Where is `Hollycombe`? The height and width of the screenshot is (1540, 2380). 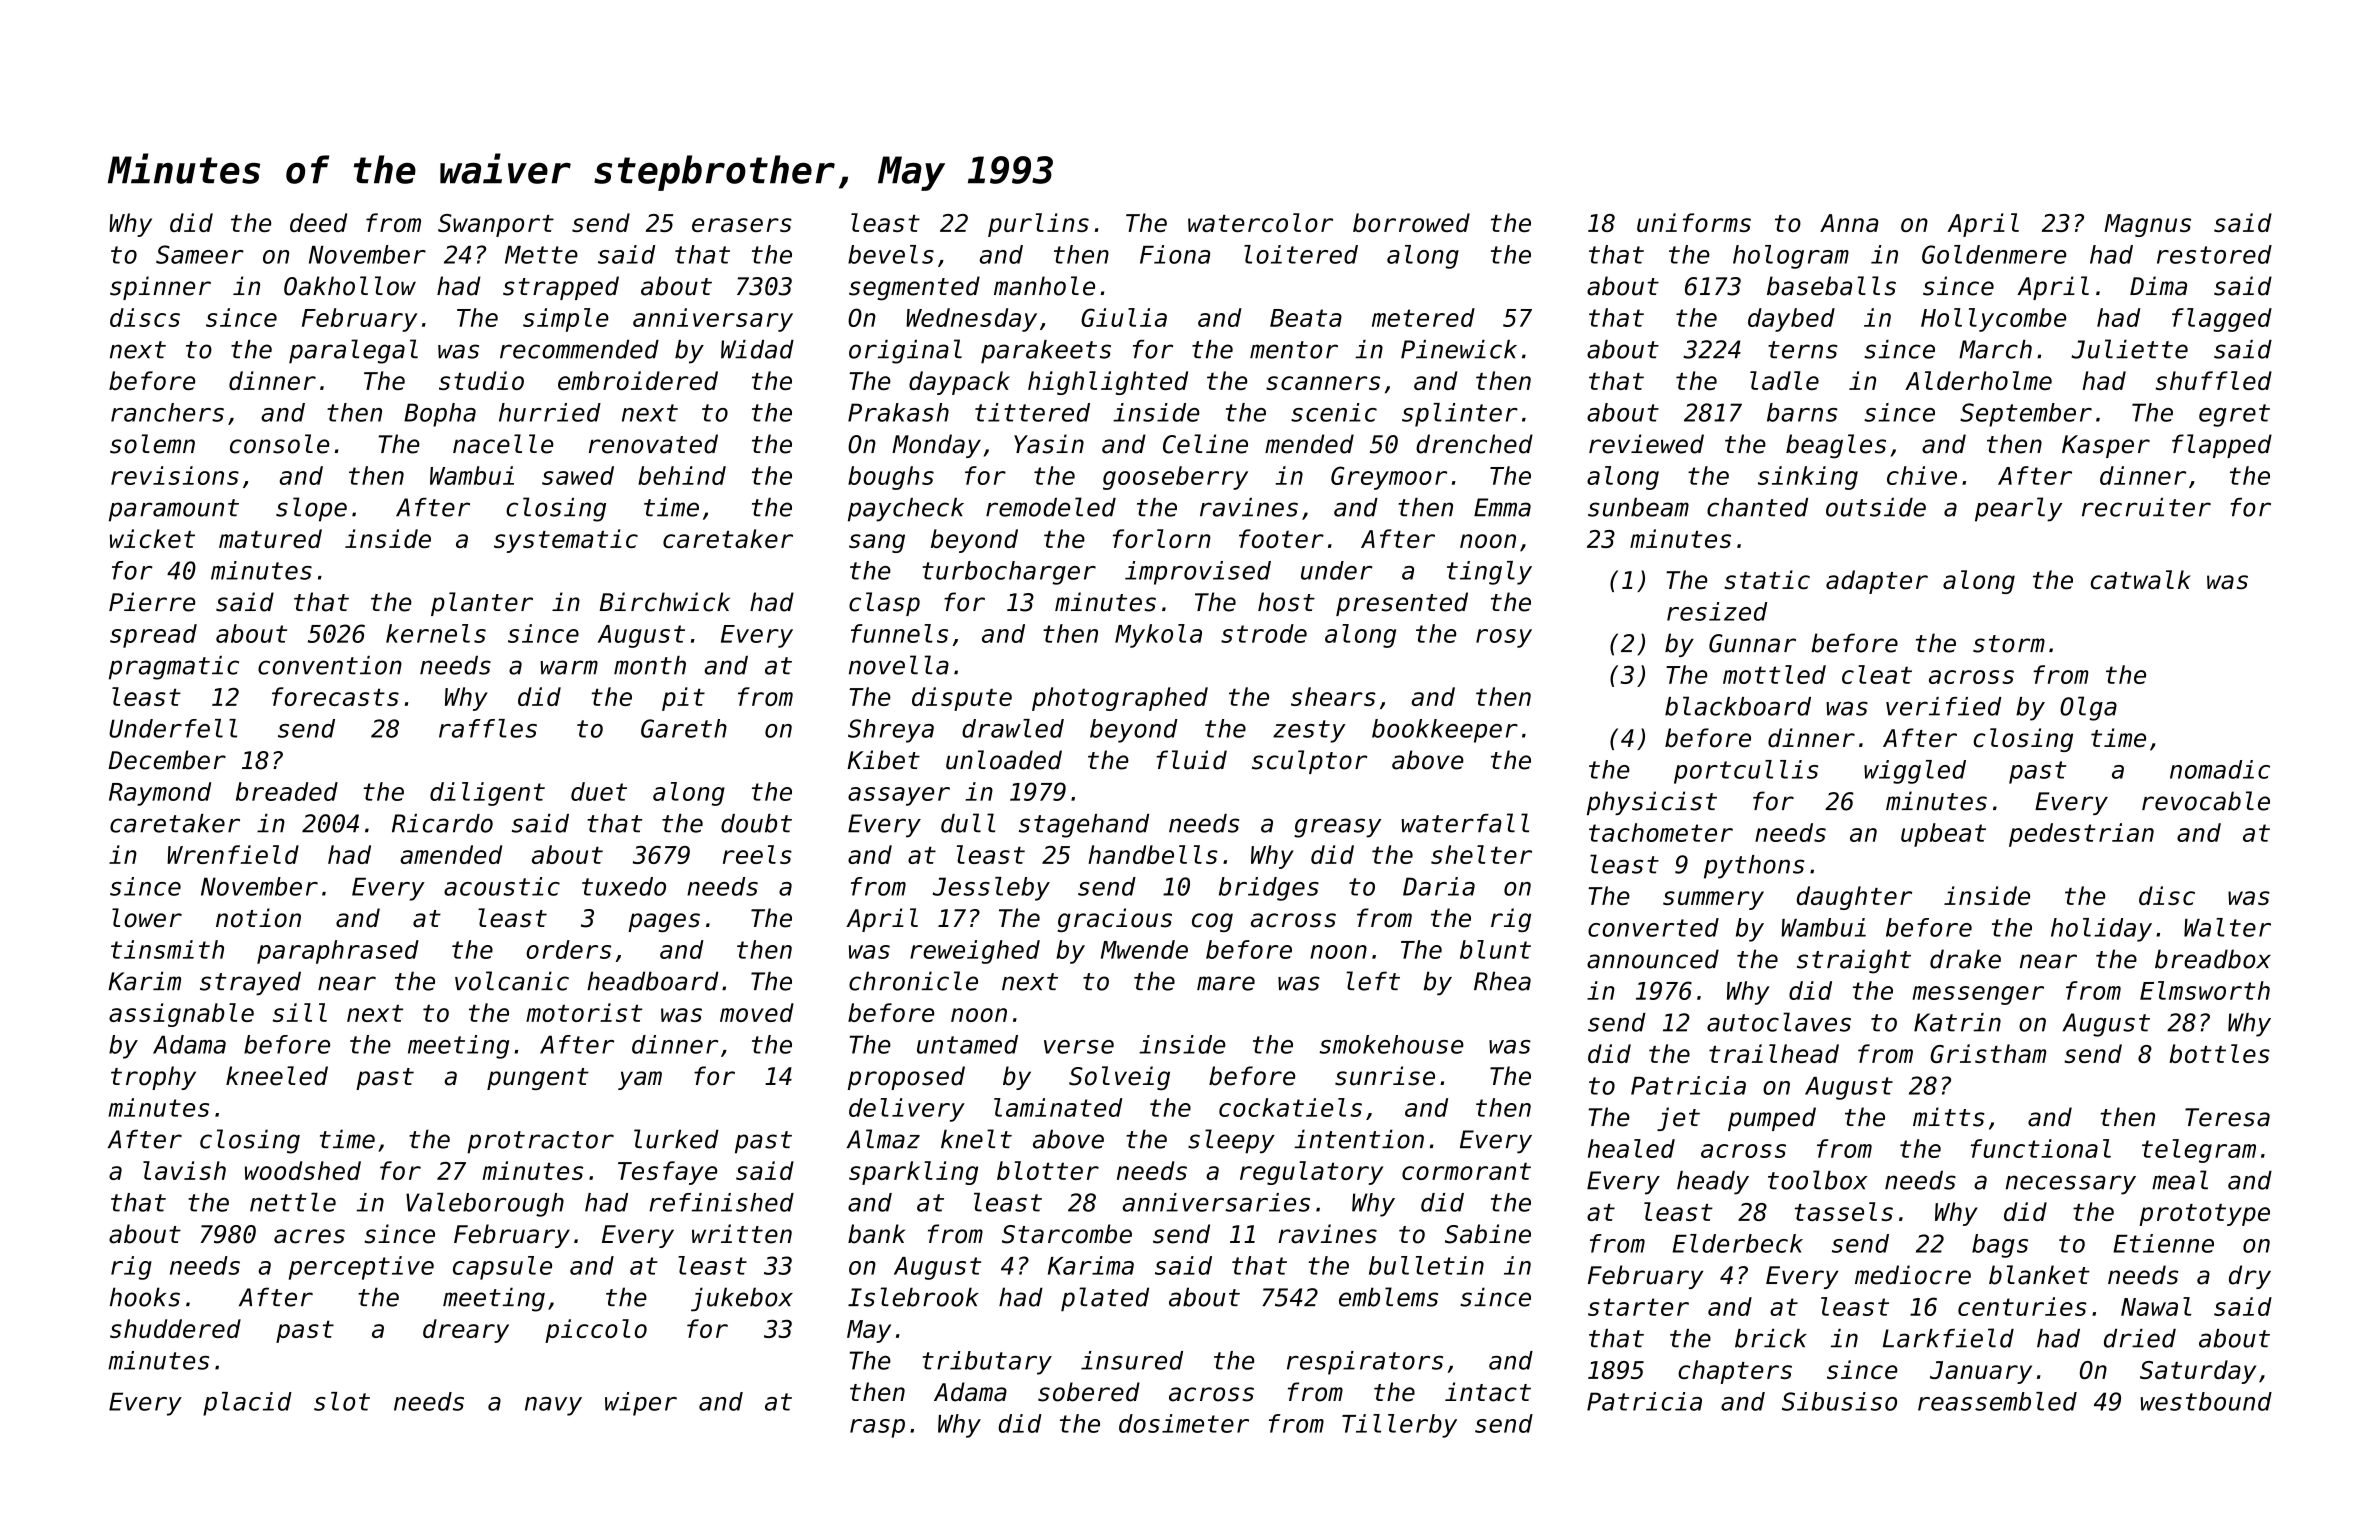
Hollycombe is located at coordinates (1993, 320).
